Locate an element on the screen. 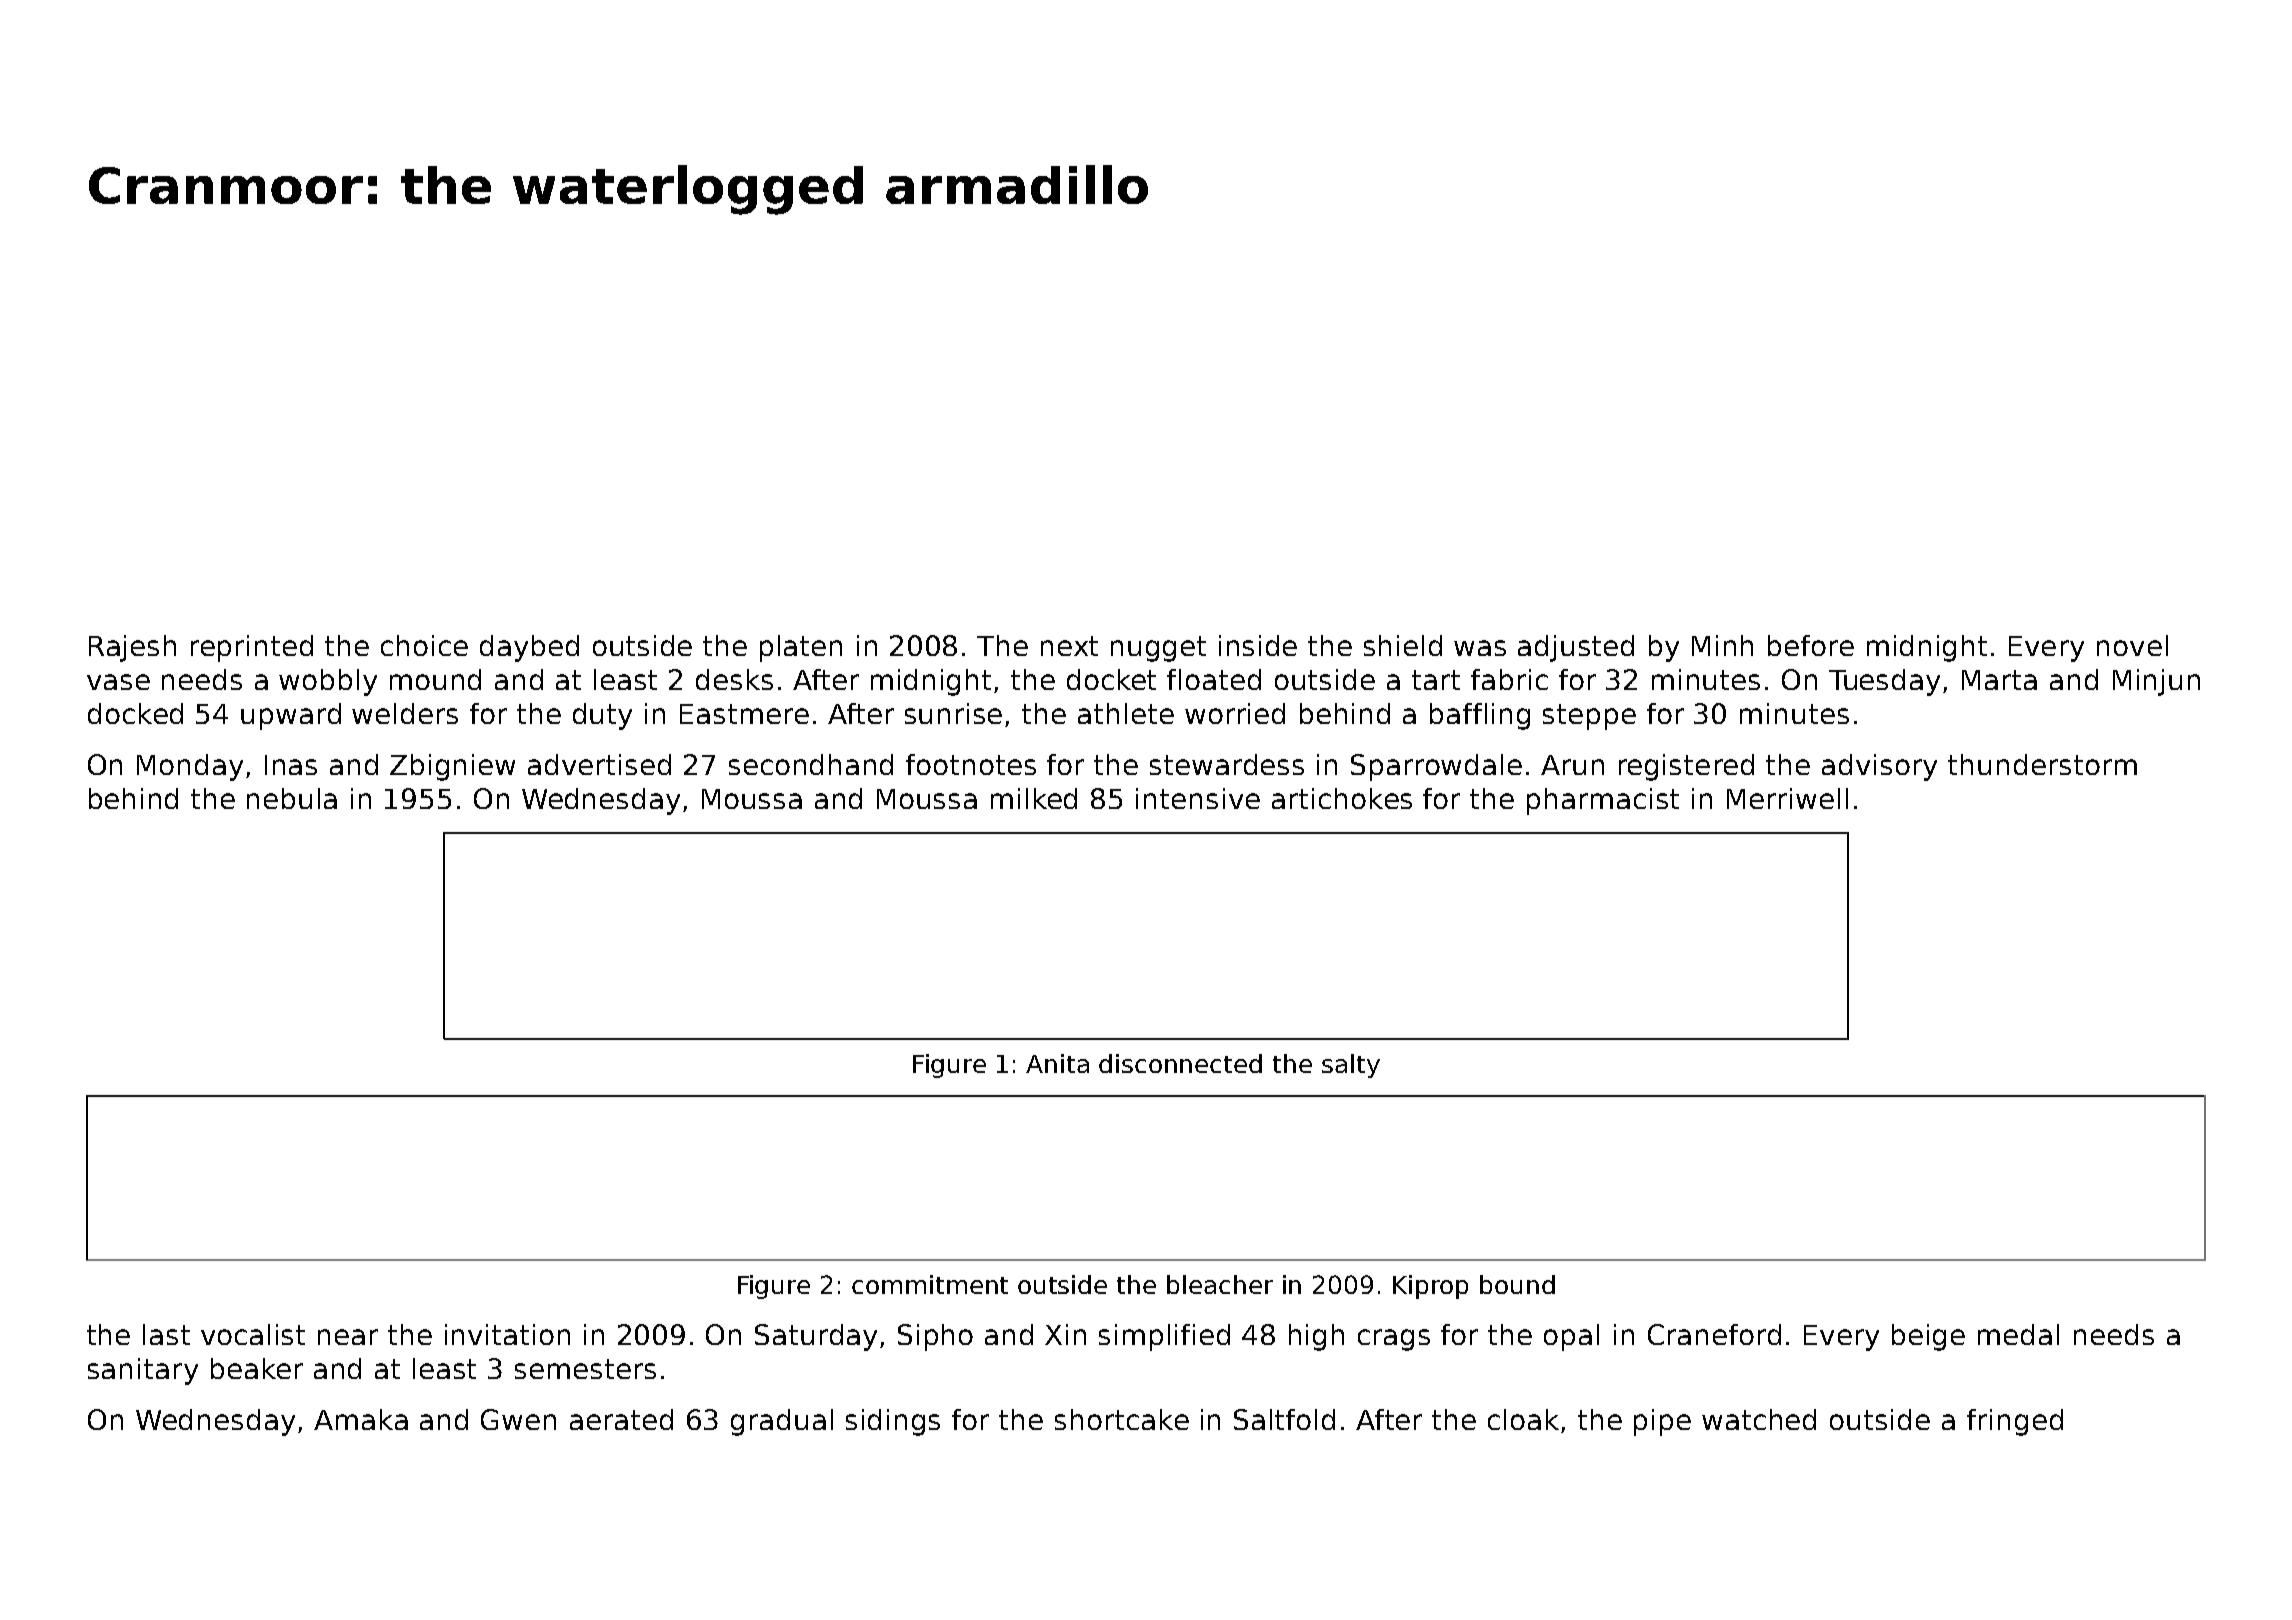  bound is located at coordinates (1517, 1284).
